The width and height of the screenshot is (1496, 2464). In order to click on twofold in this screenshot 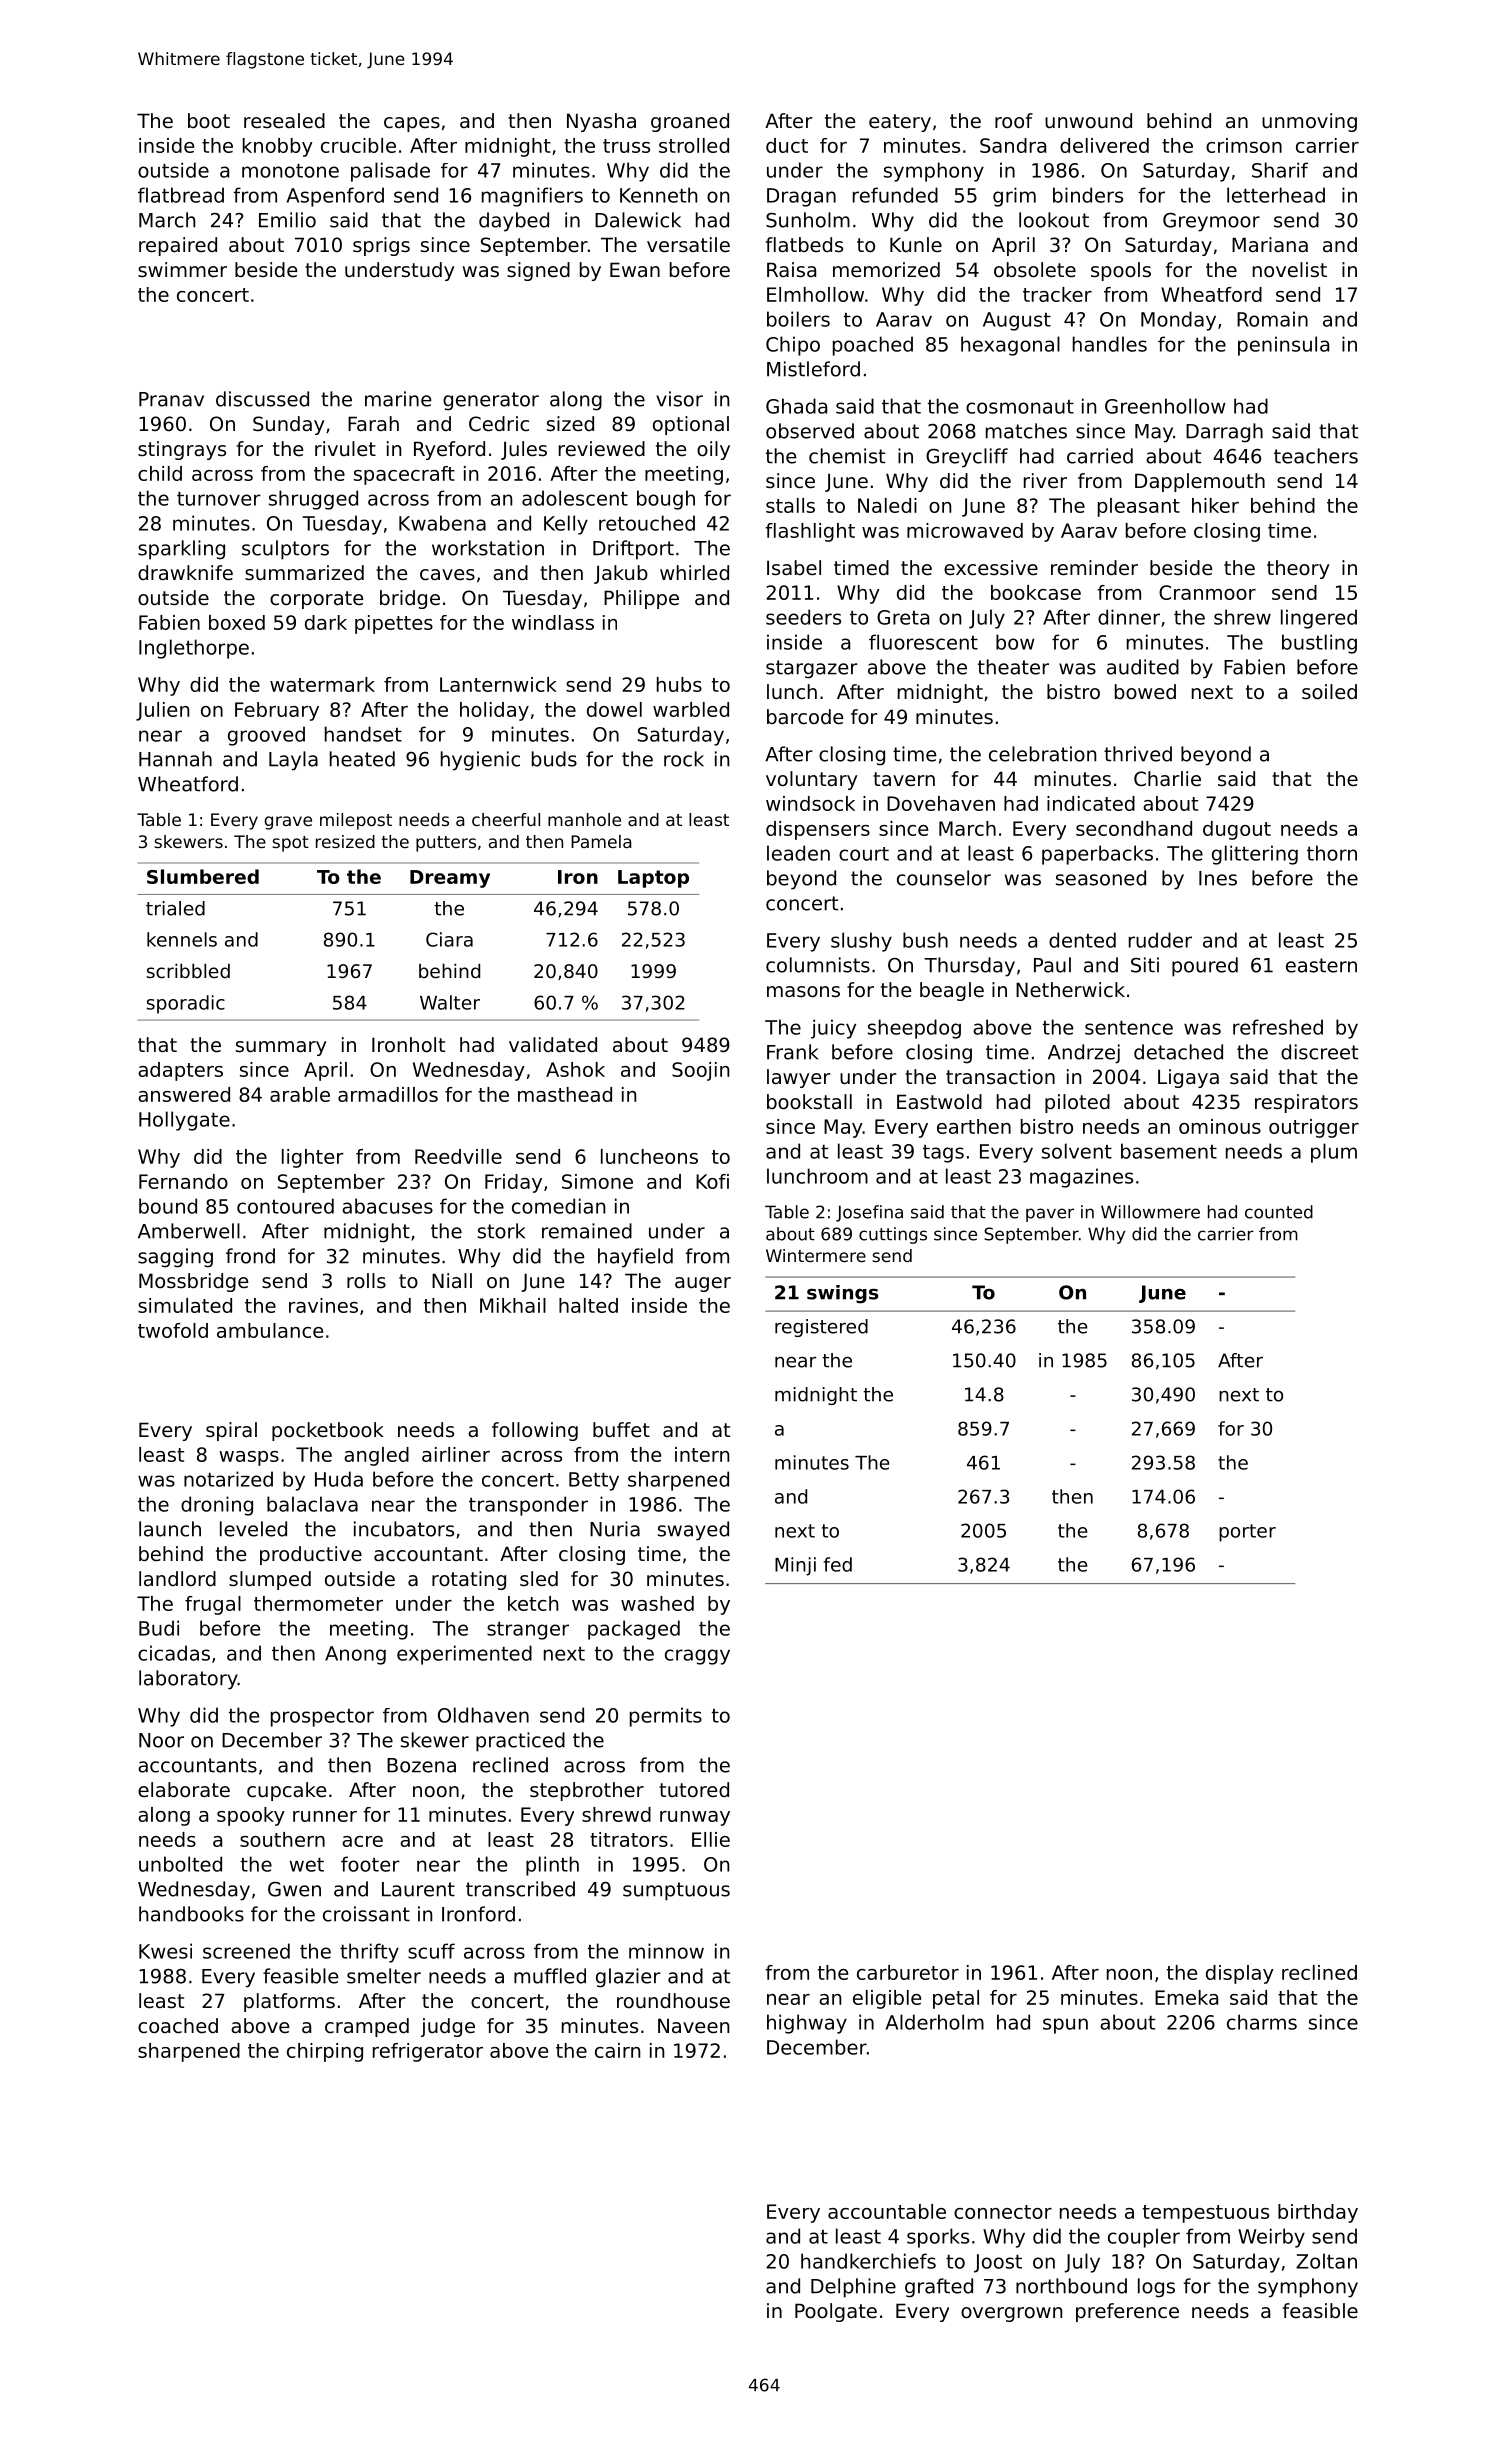, I will do `click(173, 1330)`.
